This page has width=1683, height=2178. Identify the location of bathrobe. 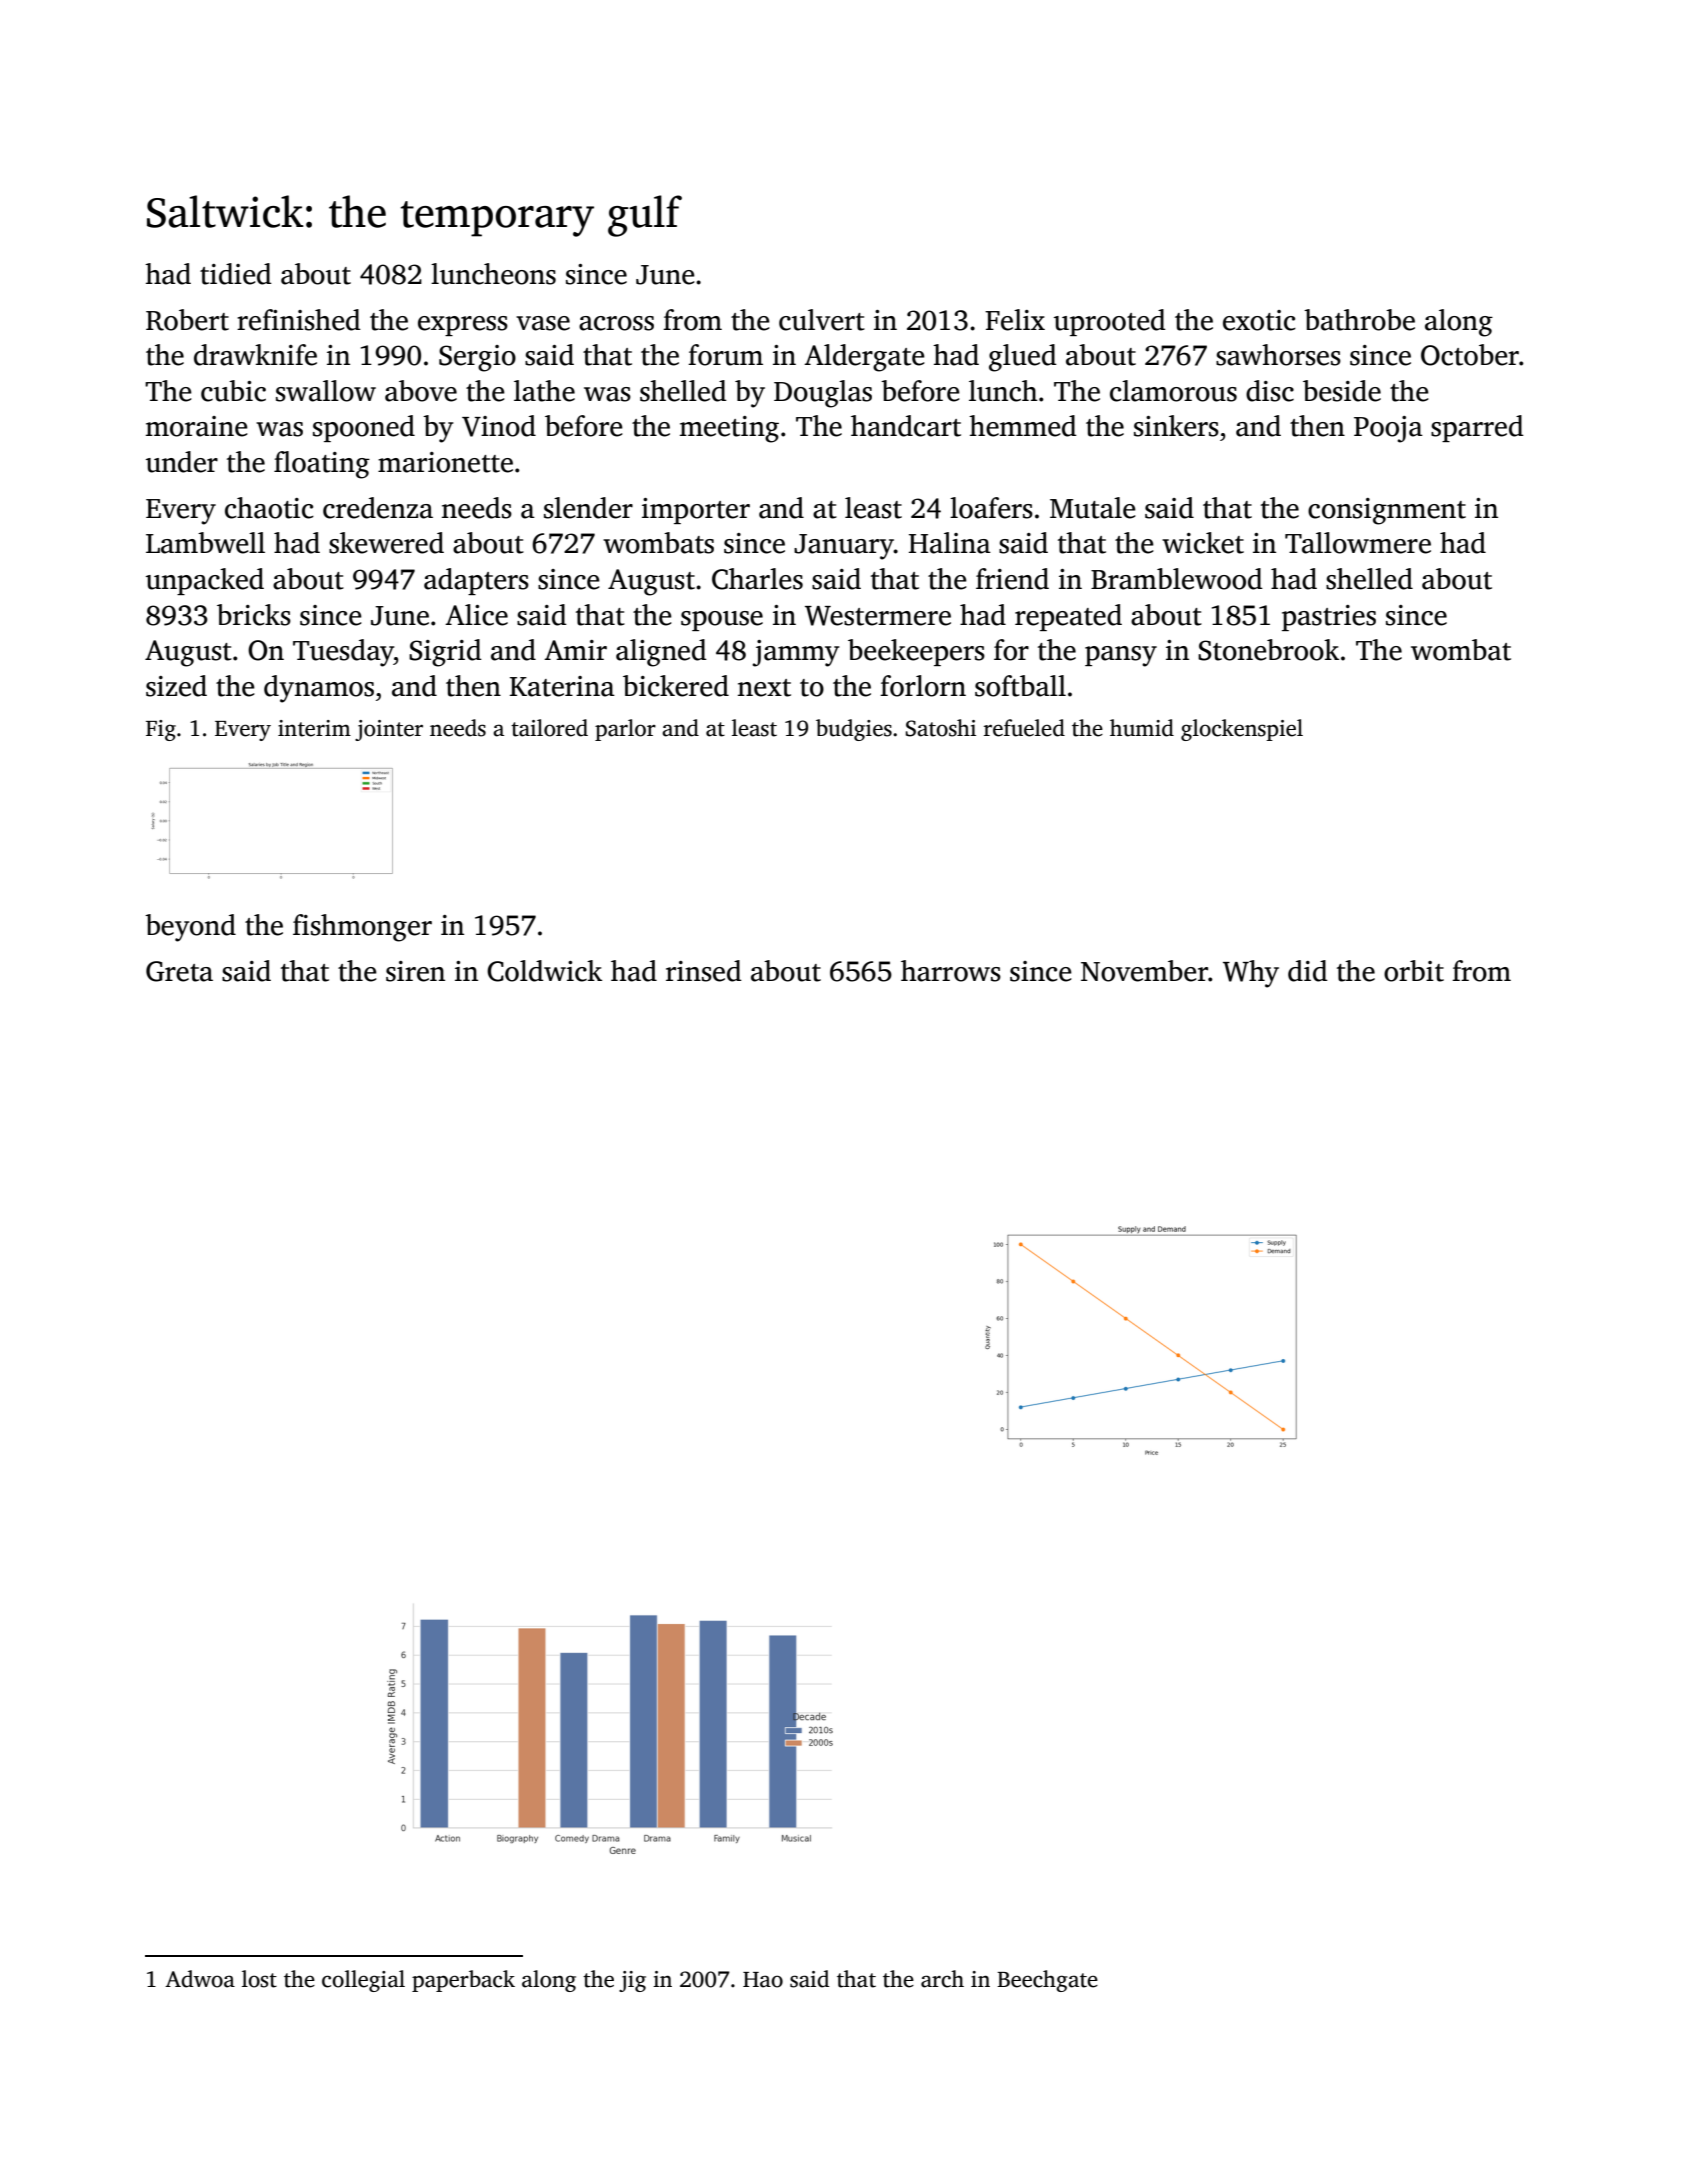
(1359, 320).
